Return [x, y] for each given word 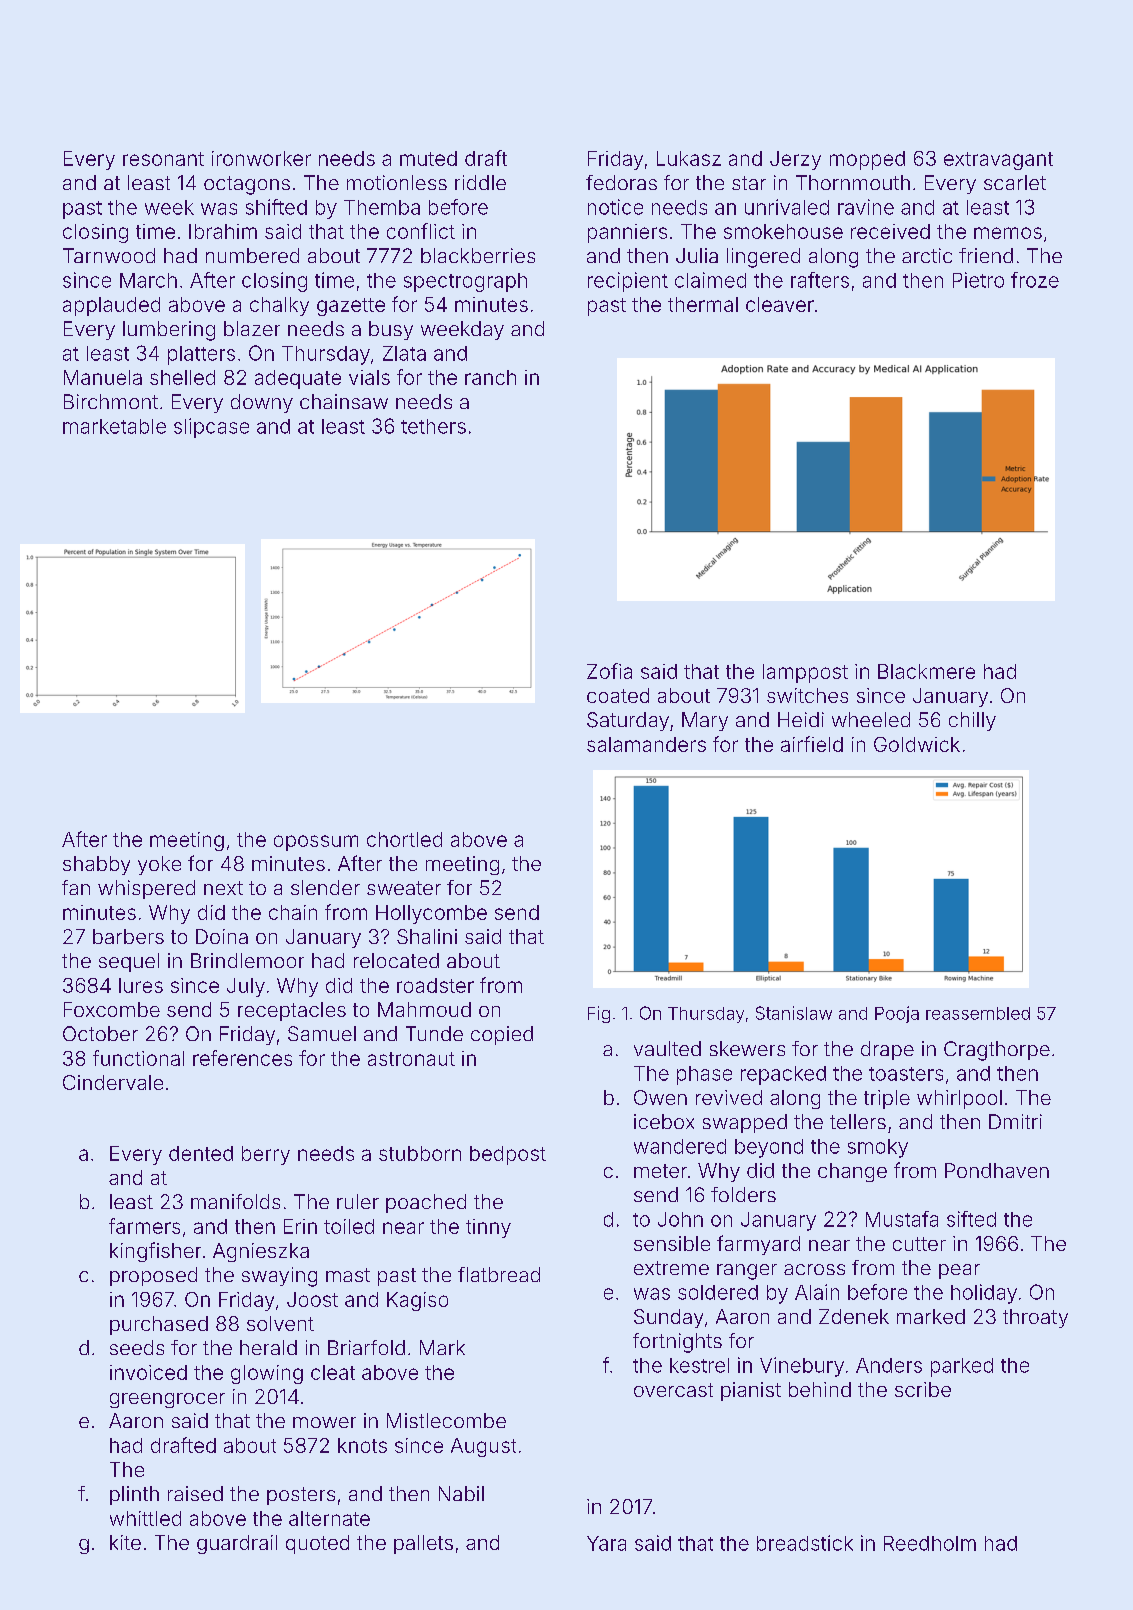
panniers [627, 233]
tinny [488, 1228]
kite [125, 1542]
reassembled [978, 1013]
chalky [279, 306]
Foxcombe [112, 1009]
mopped [867, 160]
